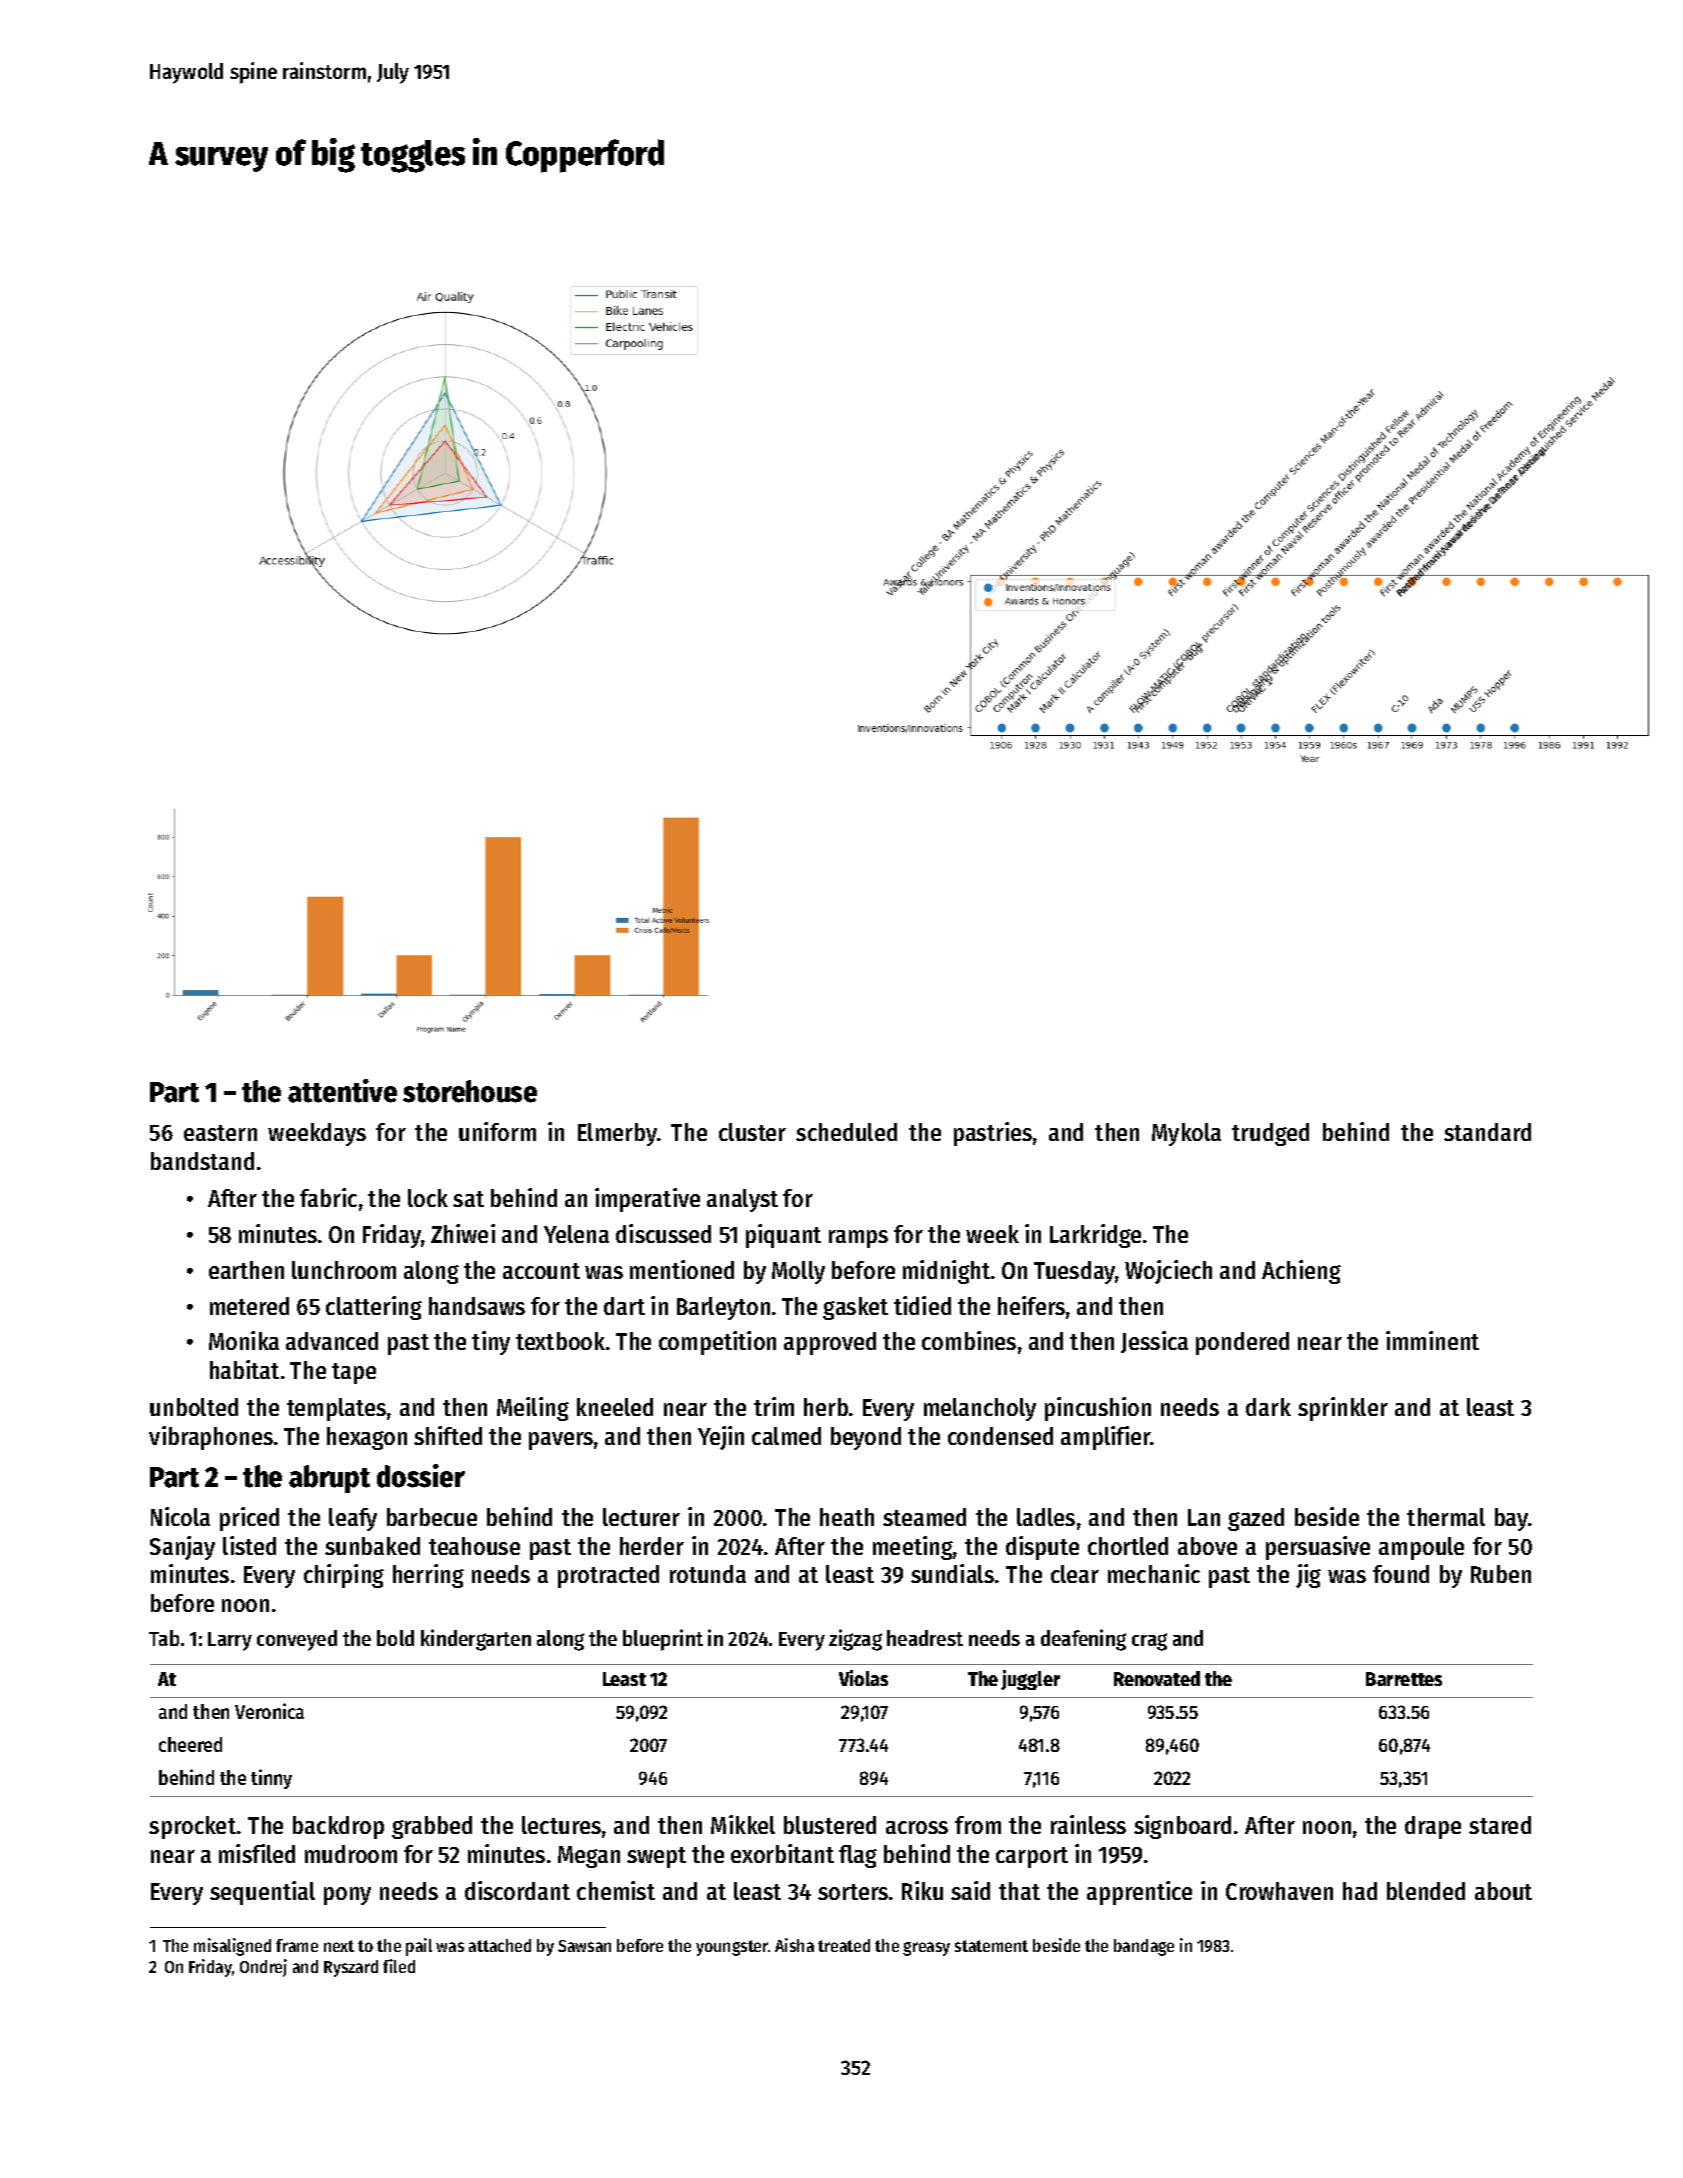 This screenshot has width=1683, height=2178. Describe the element at coordinates (1343, 1409) in the screenshot. I see `sprinkler` at that location.
